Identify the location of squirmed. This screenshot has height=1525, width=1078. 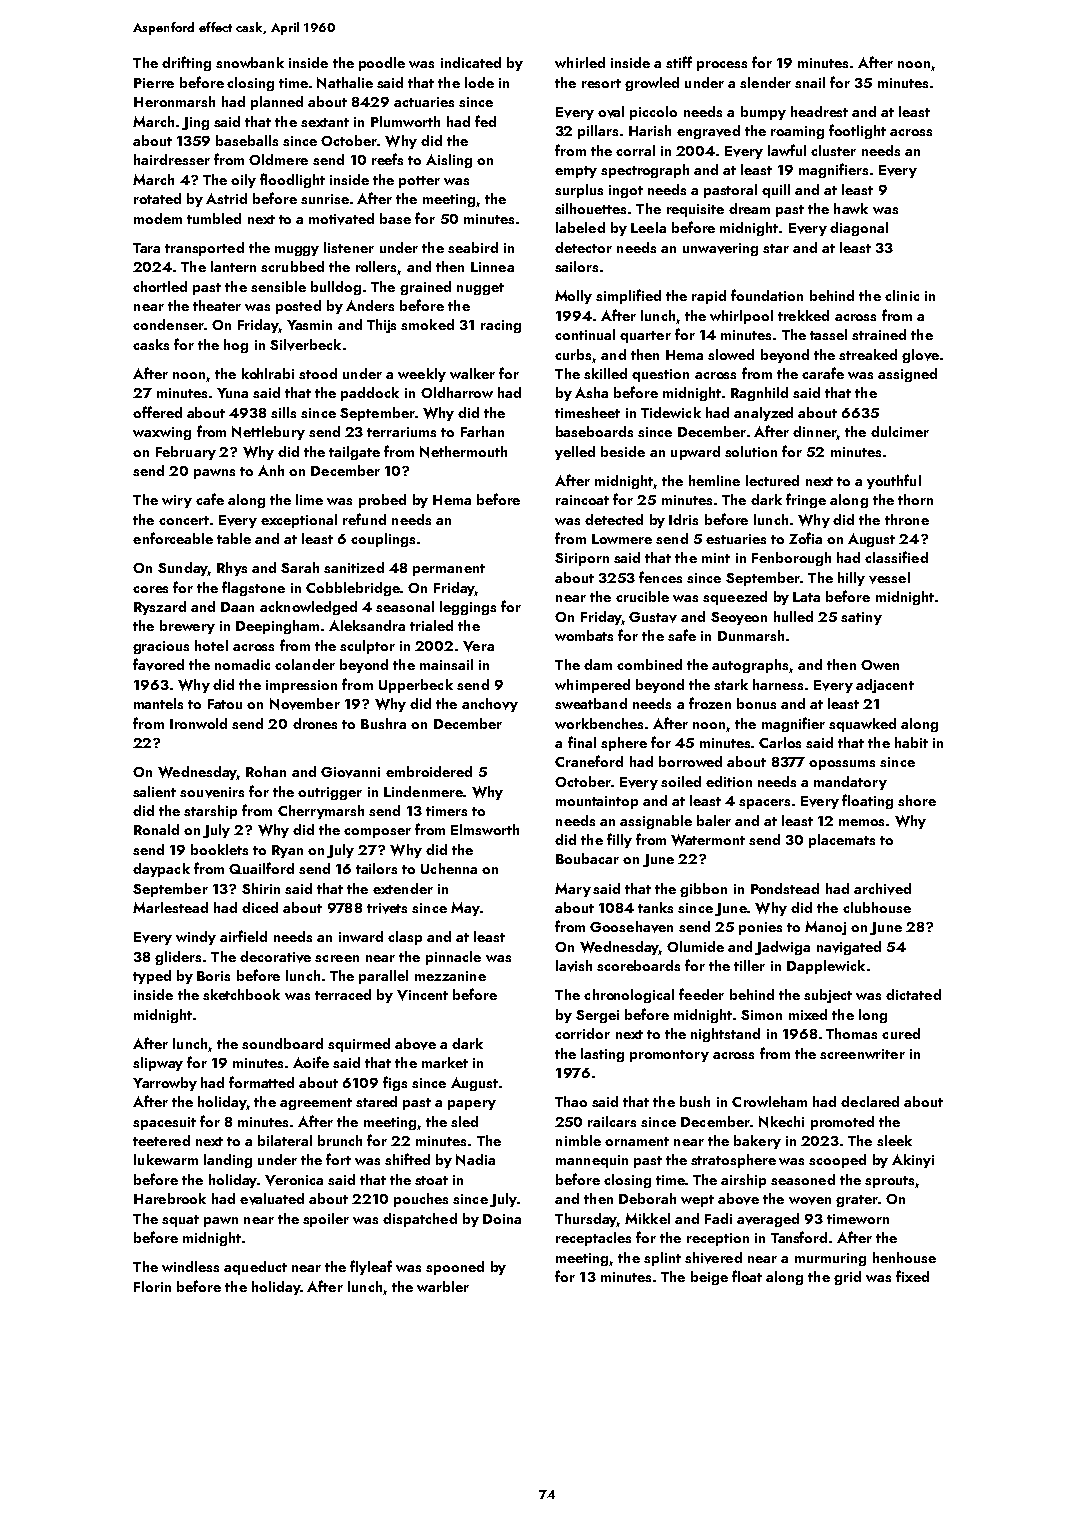
(359, 1045).
